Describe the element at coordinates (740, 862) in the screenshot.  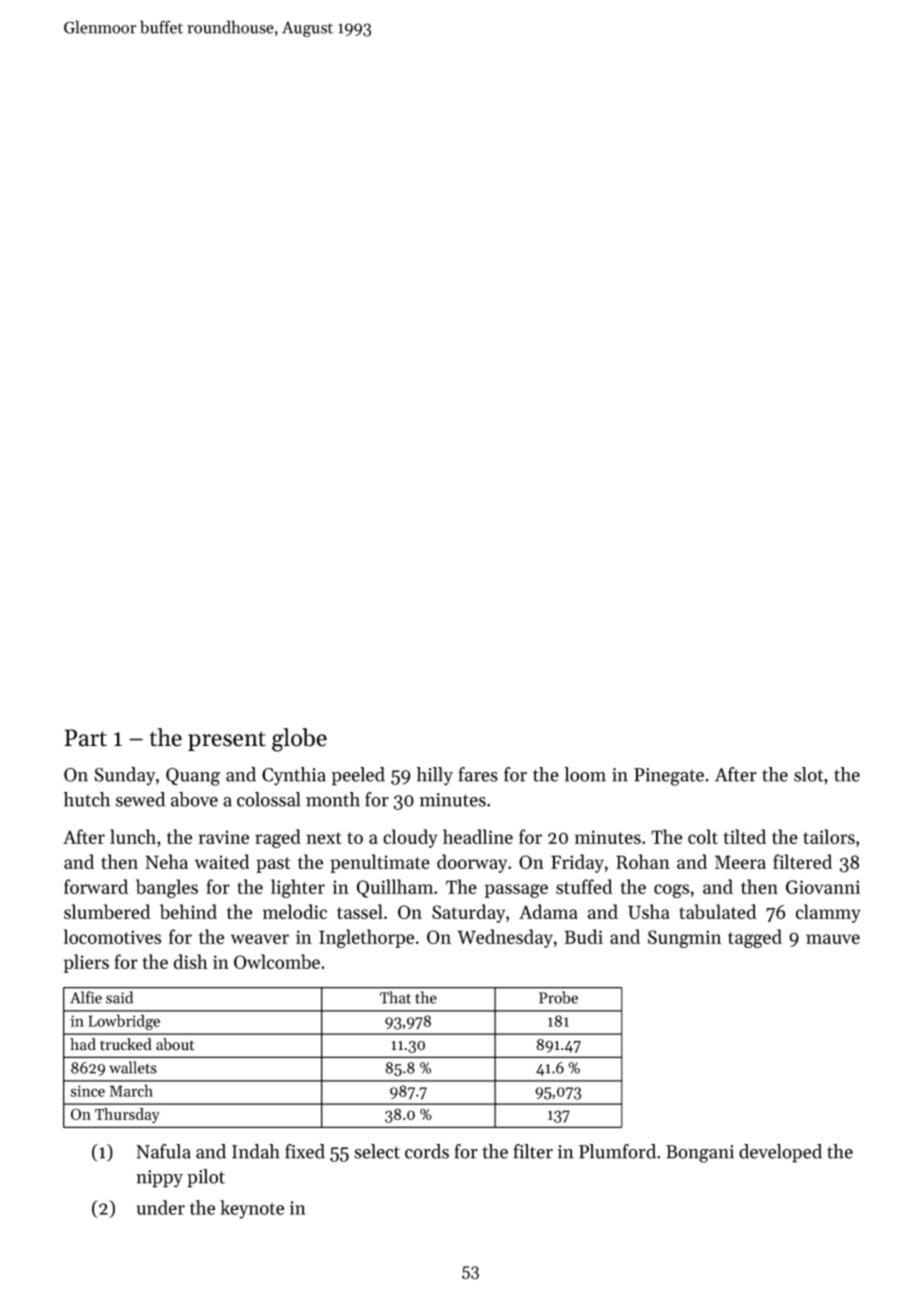
I see `Meera` at that location.
